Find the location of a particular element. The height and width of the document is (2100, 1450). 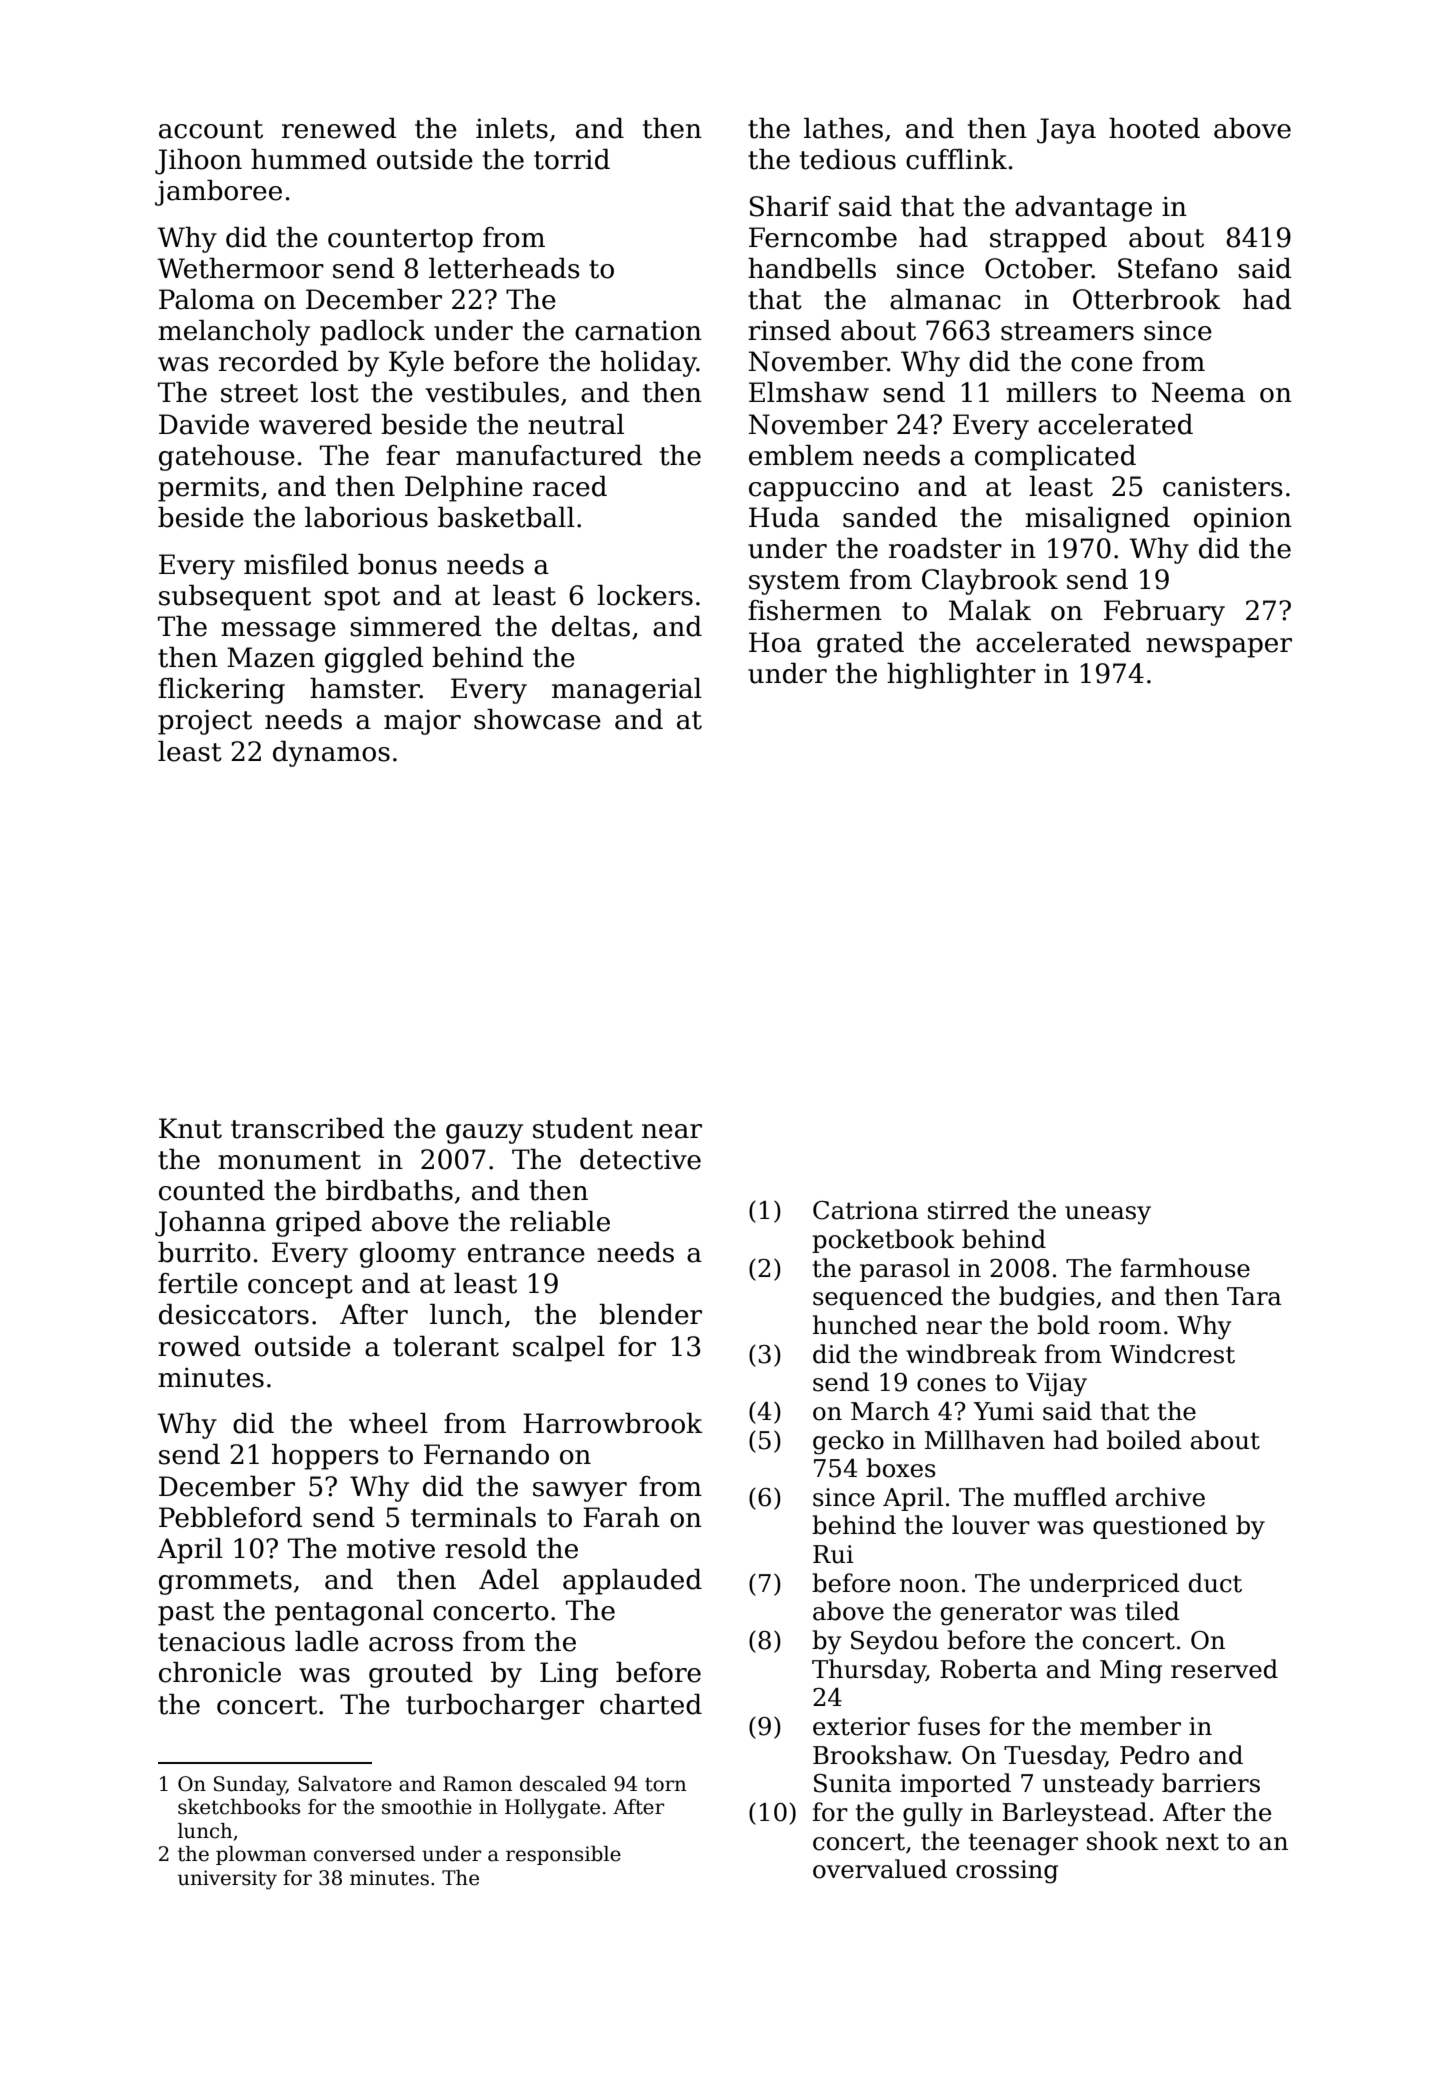

smoothie is located at coordinates (427, 1807).
